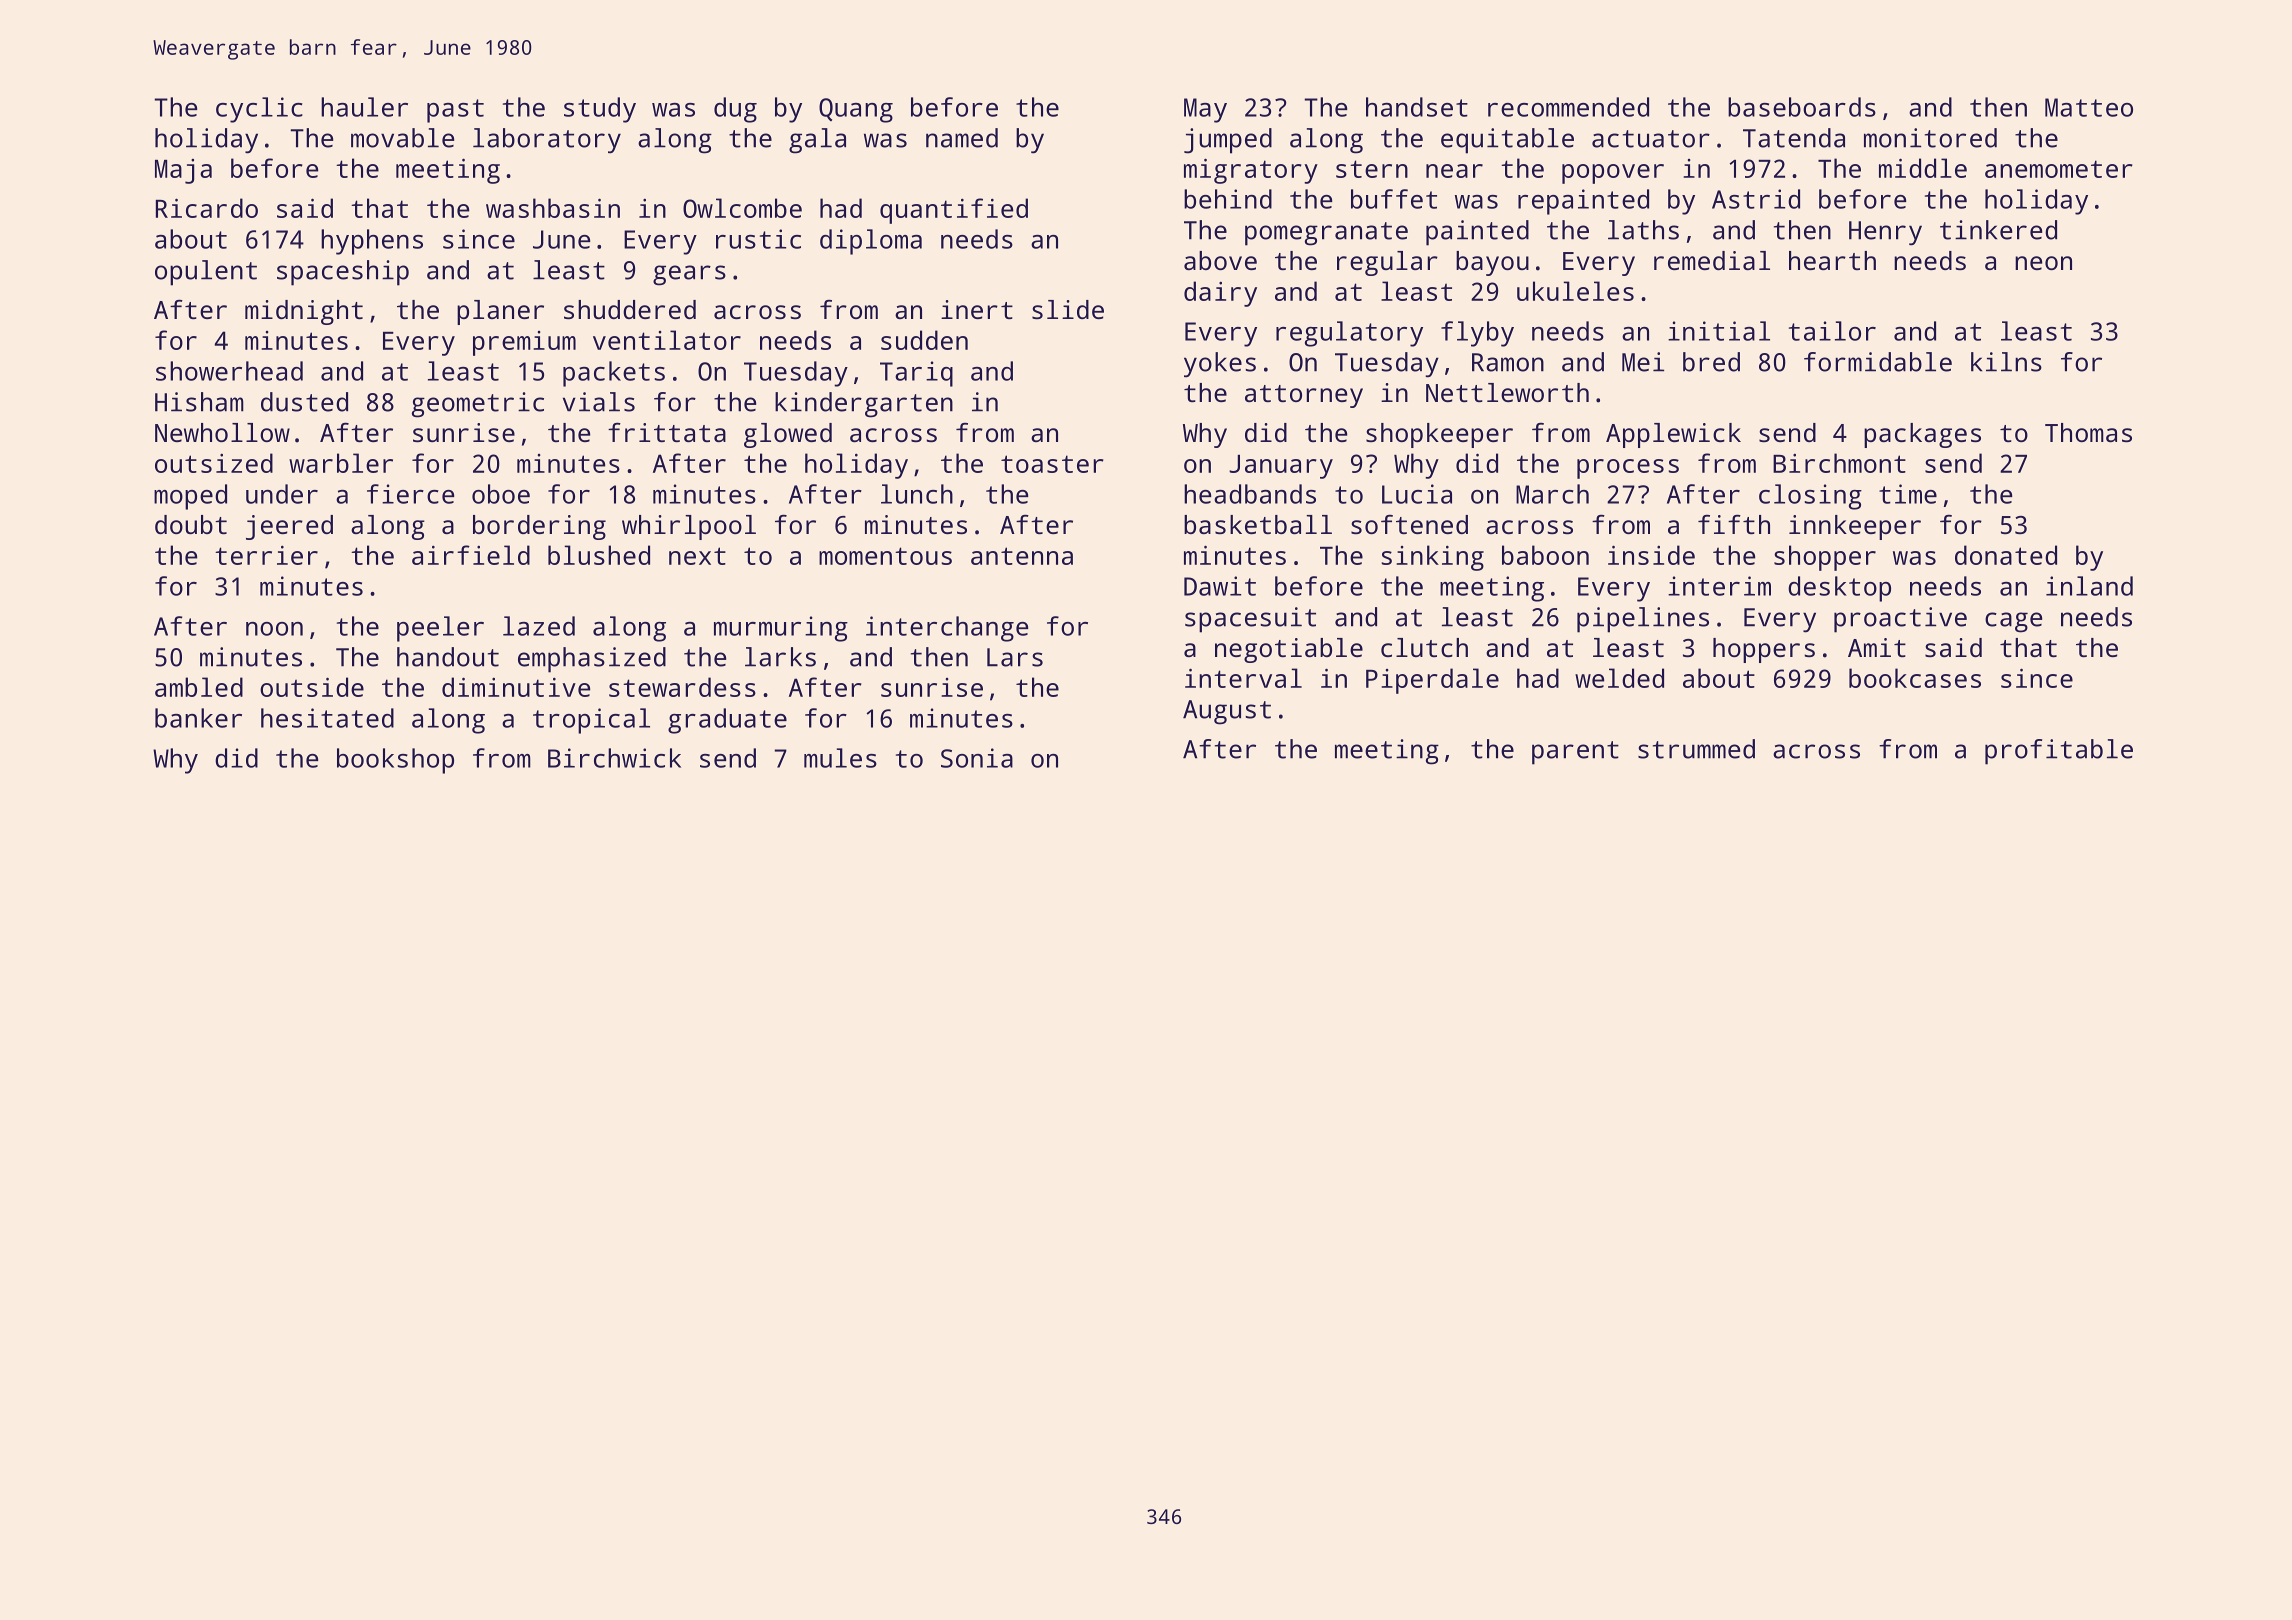  I want to click on hesitated, so click(327, 718).
